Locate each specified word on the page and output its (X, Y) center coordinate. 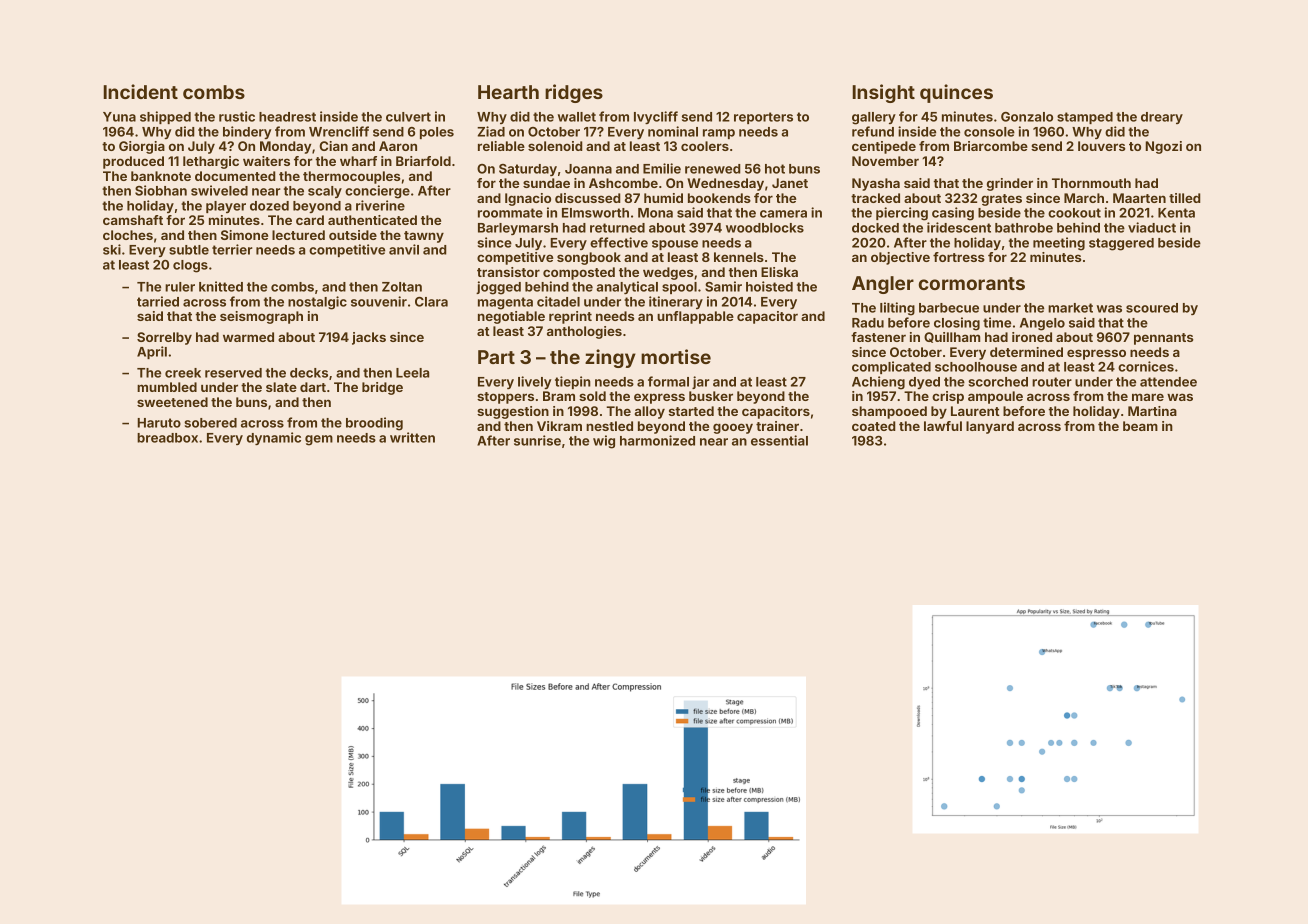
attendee (1168, 382)
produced (133, 162)
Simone (244, 235)
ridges (574, 93)
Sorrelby (164, 338)
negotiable (511, 317)
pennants (1163, 339)
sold (592, 396)
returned (617, 228)
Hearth (508, 92)
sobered (210, 423)
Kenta (1176, 213)
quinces (956, 93)
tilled (1185, 198)
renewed (713, 169)
